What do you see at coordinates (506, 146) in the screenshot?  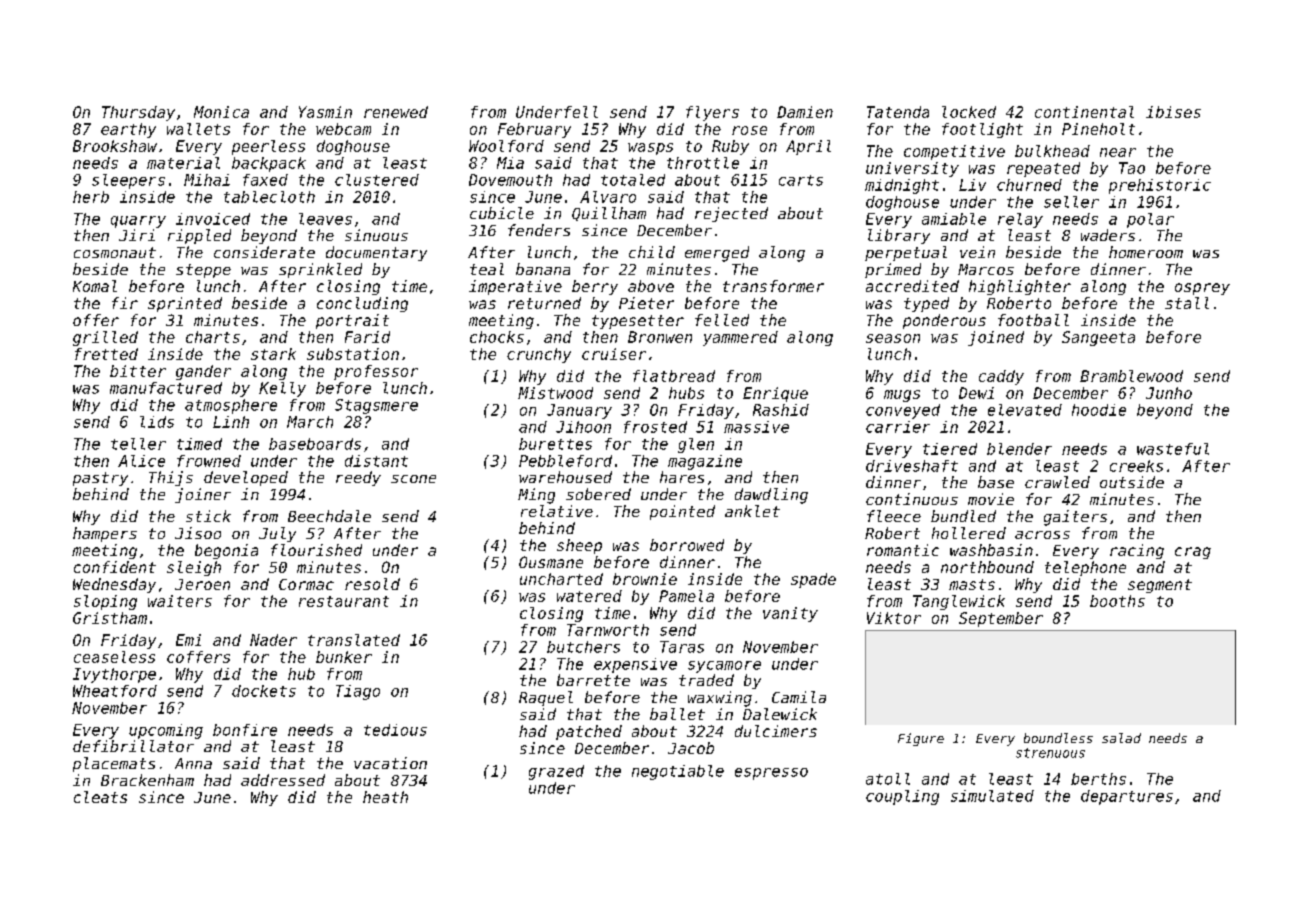 I see `Woolford` at bounding box center [506, 146].
